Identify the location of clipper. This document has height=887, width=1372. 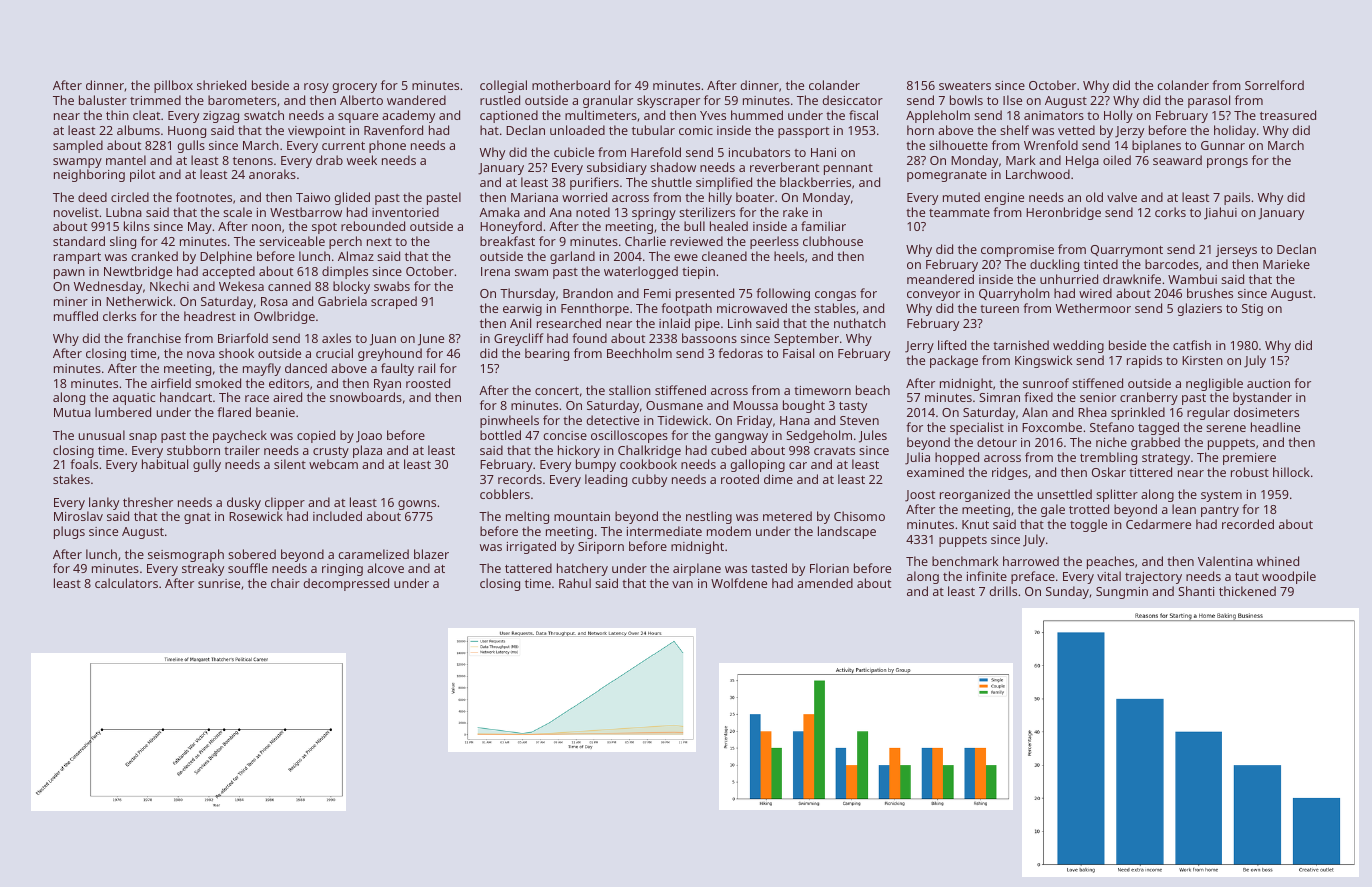
(285, 503).
